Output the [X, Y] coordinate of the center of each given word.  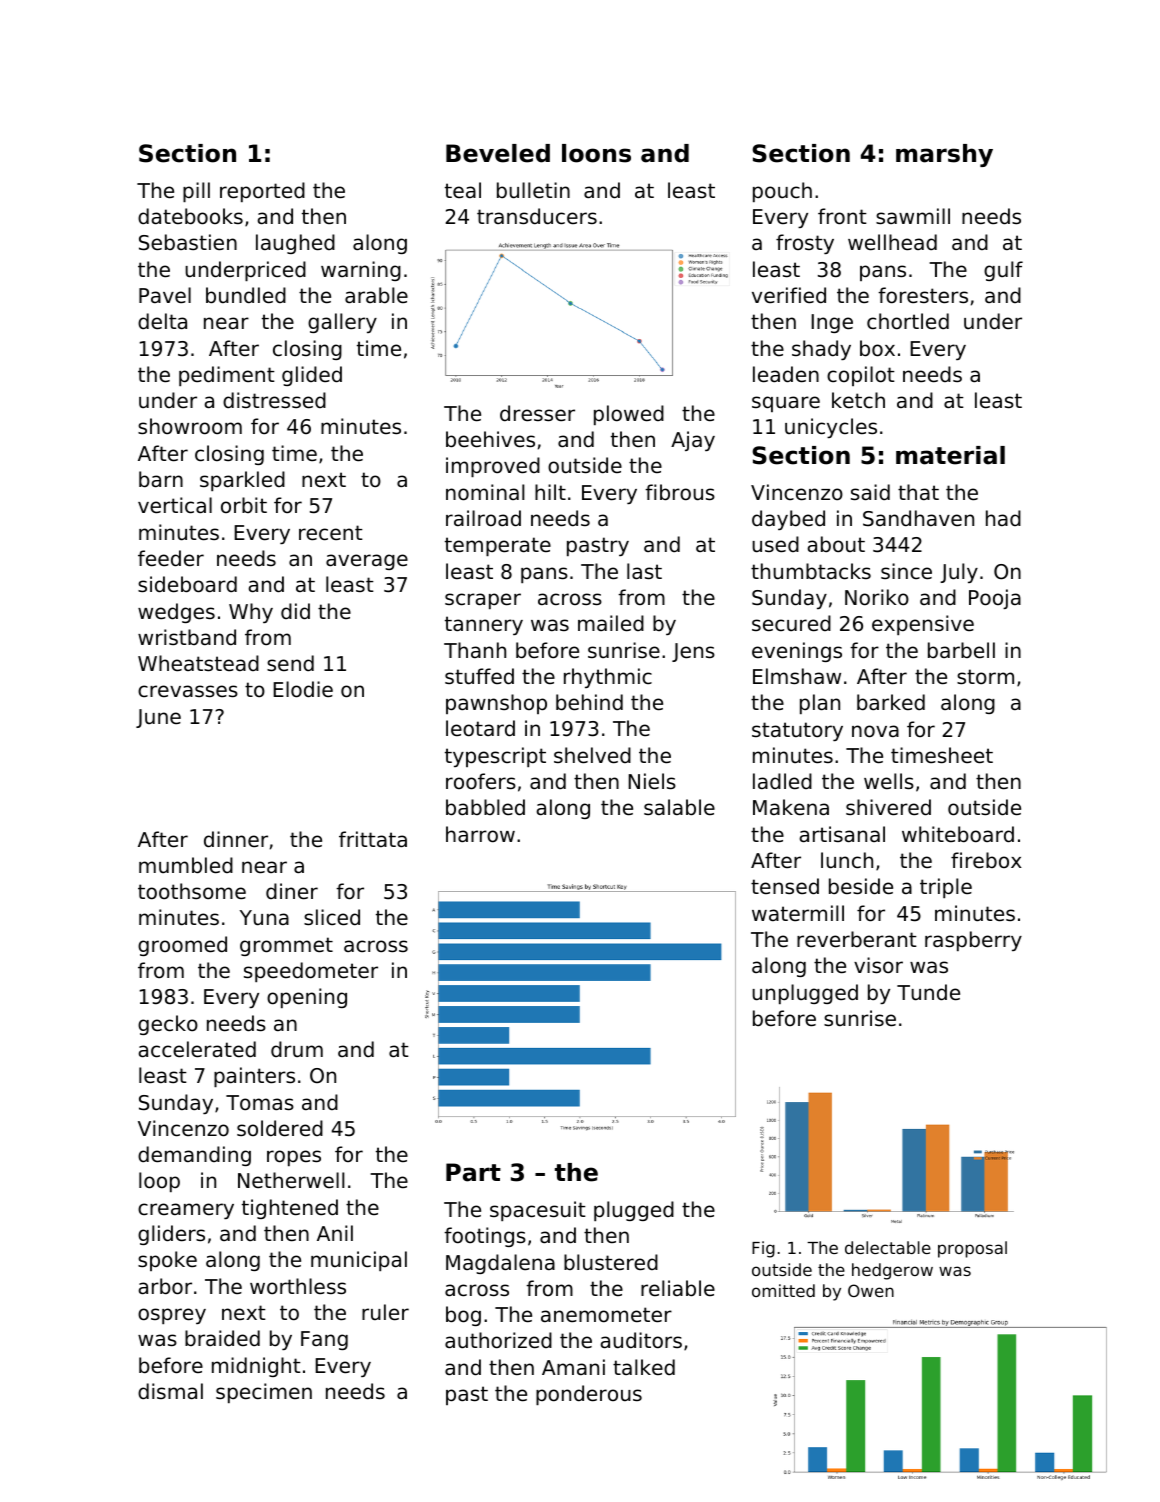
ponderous [589, 1395]
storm [985, 677]
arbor [165, 1286]
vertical [175, 505]
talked [644, 1367]
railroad [483, 518]
